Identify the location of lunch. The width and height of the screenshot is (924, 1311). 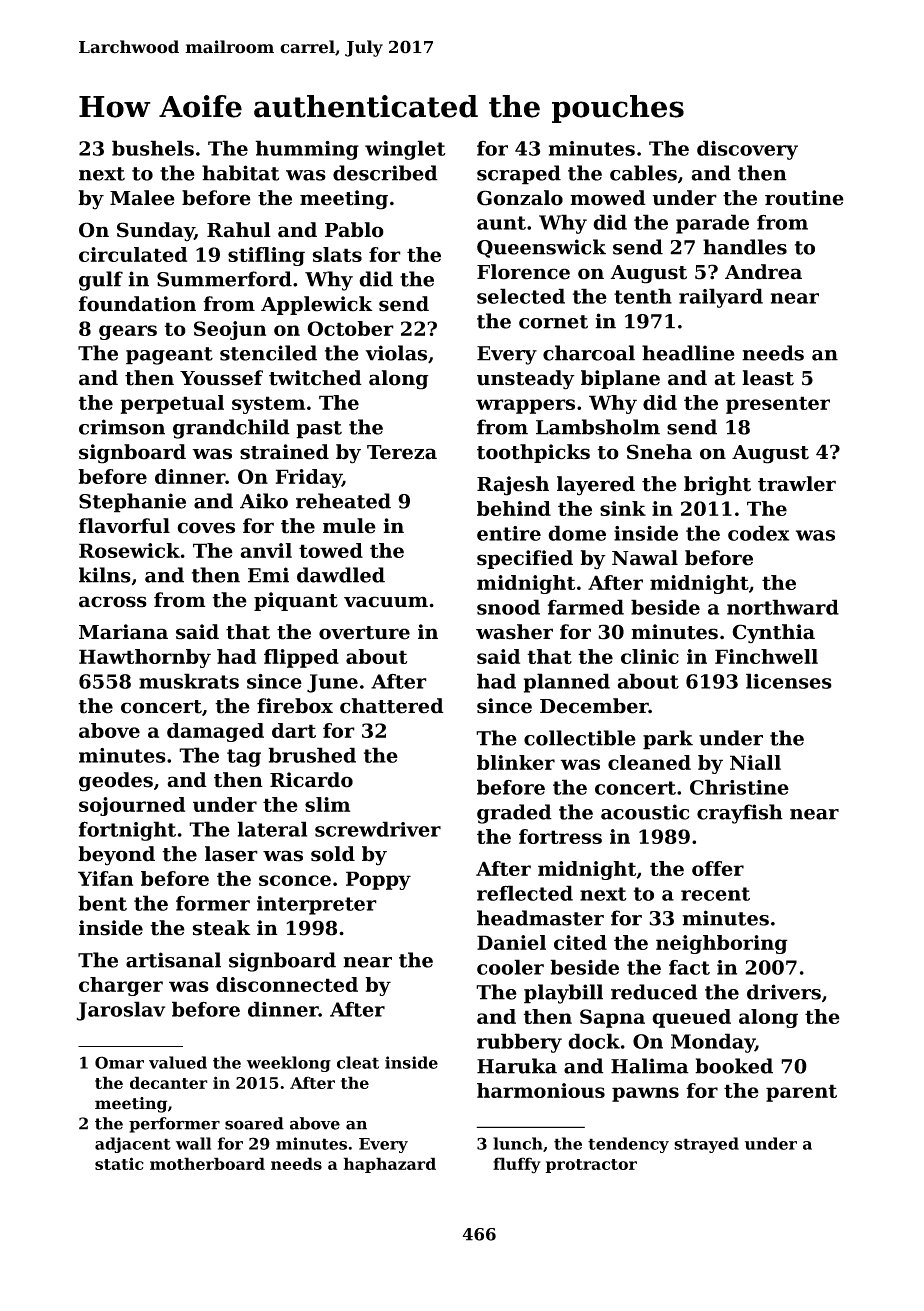
(518, 1143).
